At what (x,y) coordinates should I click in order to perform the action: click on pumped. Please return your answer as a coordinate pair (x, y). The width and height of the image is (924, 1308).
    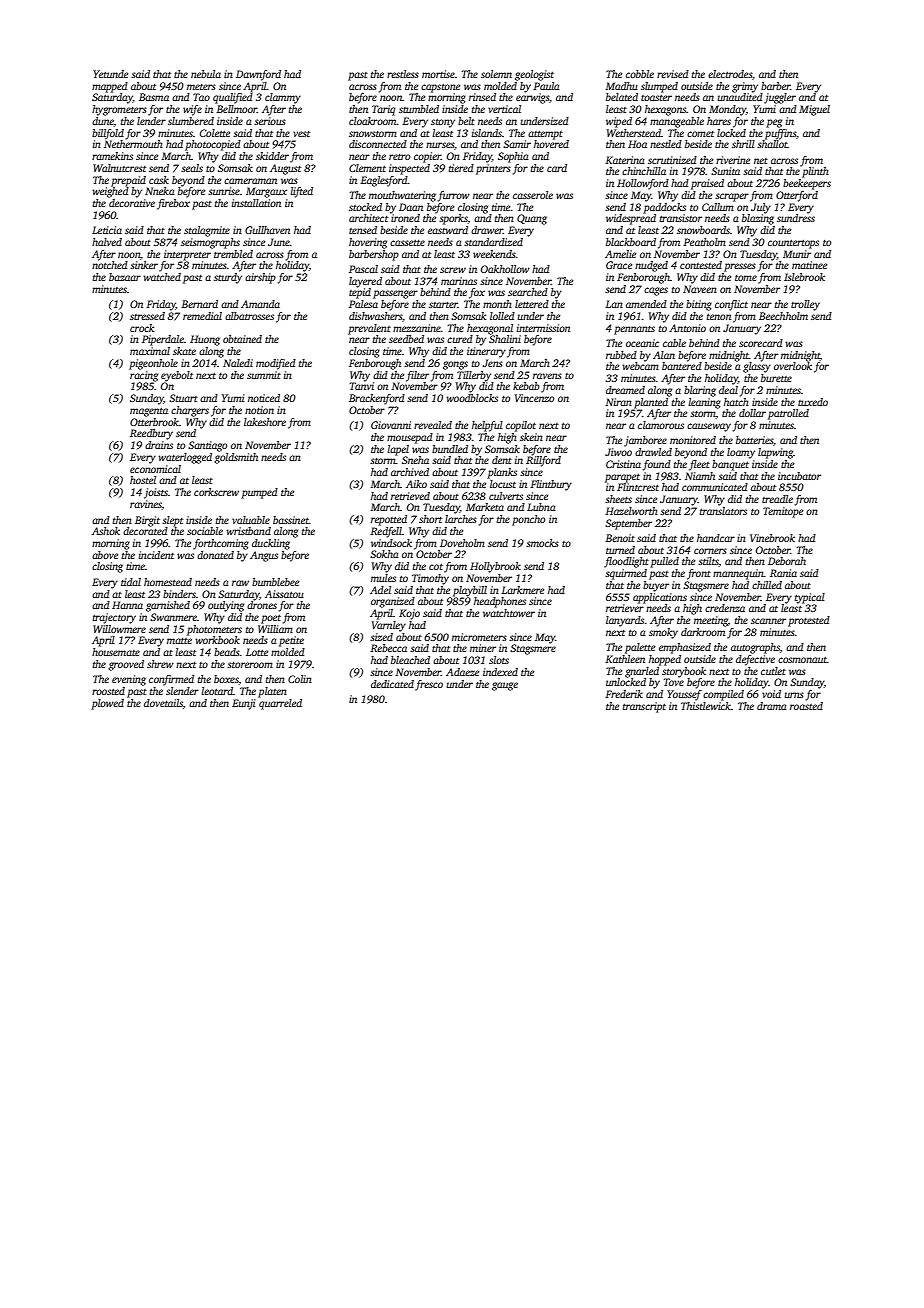
    Looking at the image, I should click on (259, 493).
